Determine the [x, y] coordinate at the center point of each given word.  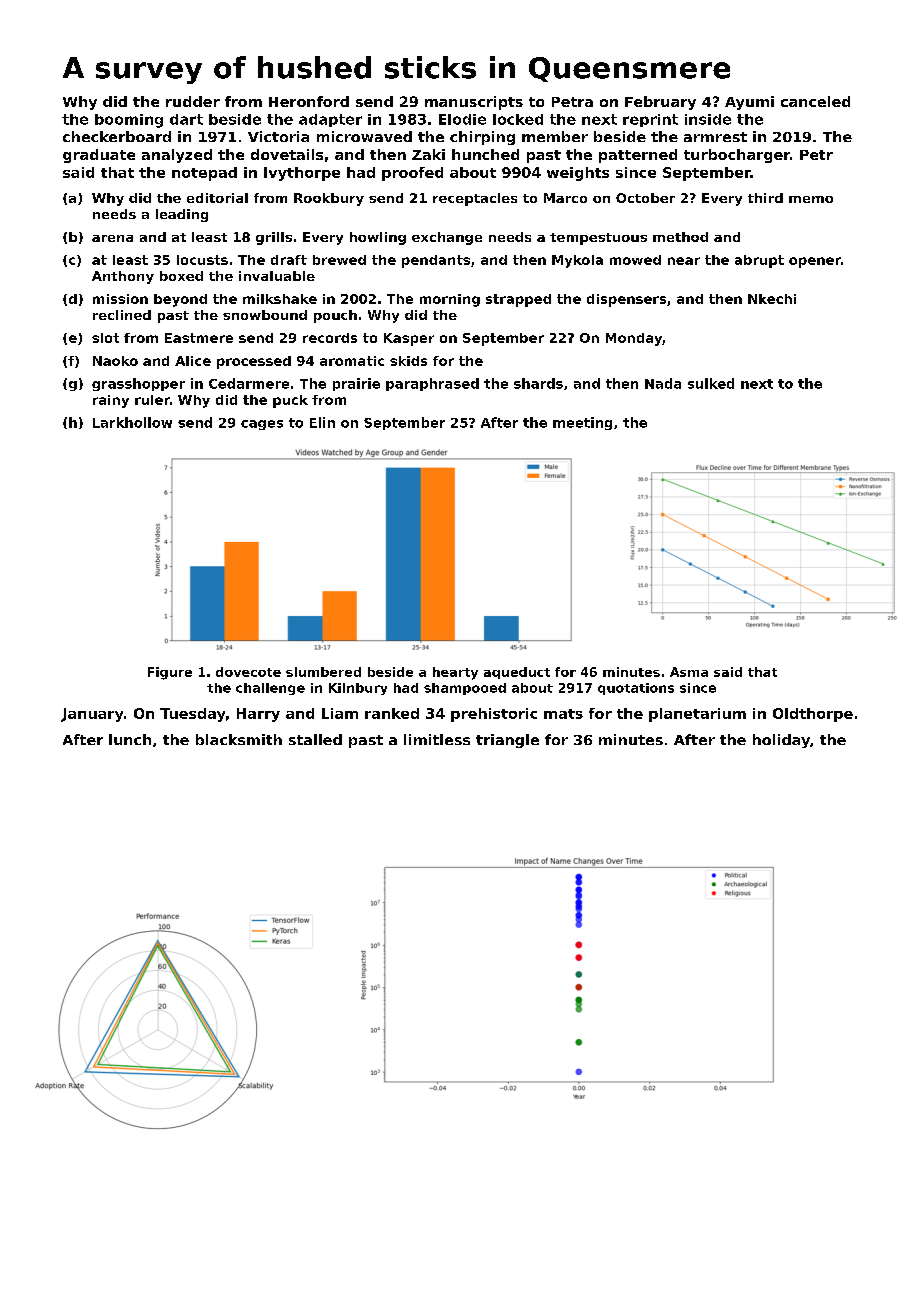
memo [811, 199]
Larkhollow [132, 422]
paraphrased [432, 384]
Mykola [577, 261]
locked [518, 119]
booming [129, 121]
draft [289, 260]
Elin [322, 422]
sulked [711, 383]
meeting [582, 423]
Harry [258, 715]
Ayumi [749, 103]
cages [262, 425]
